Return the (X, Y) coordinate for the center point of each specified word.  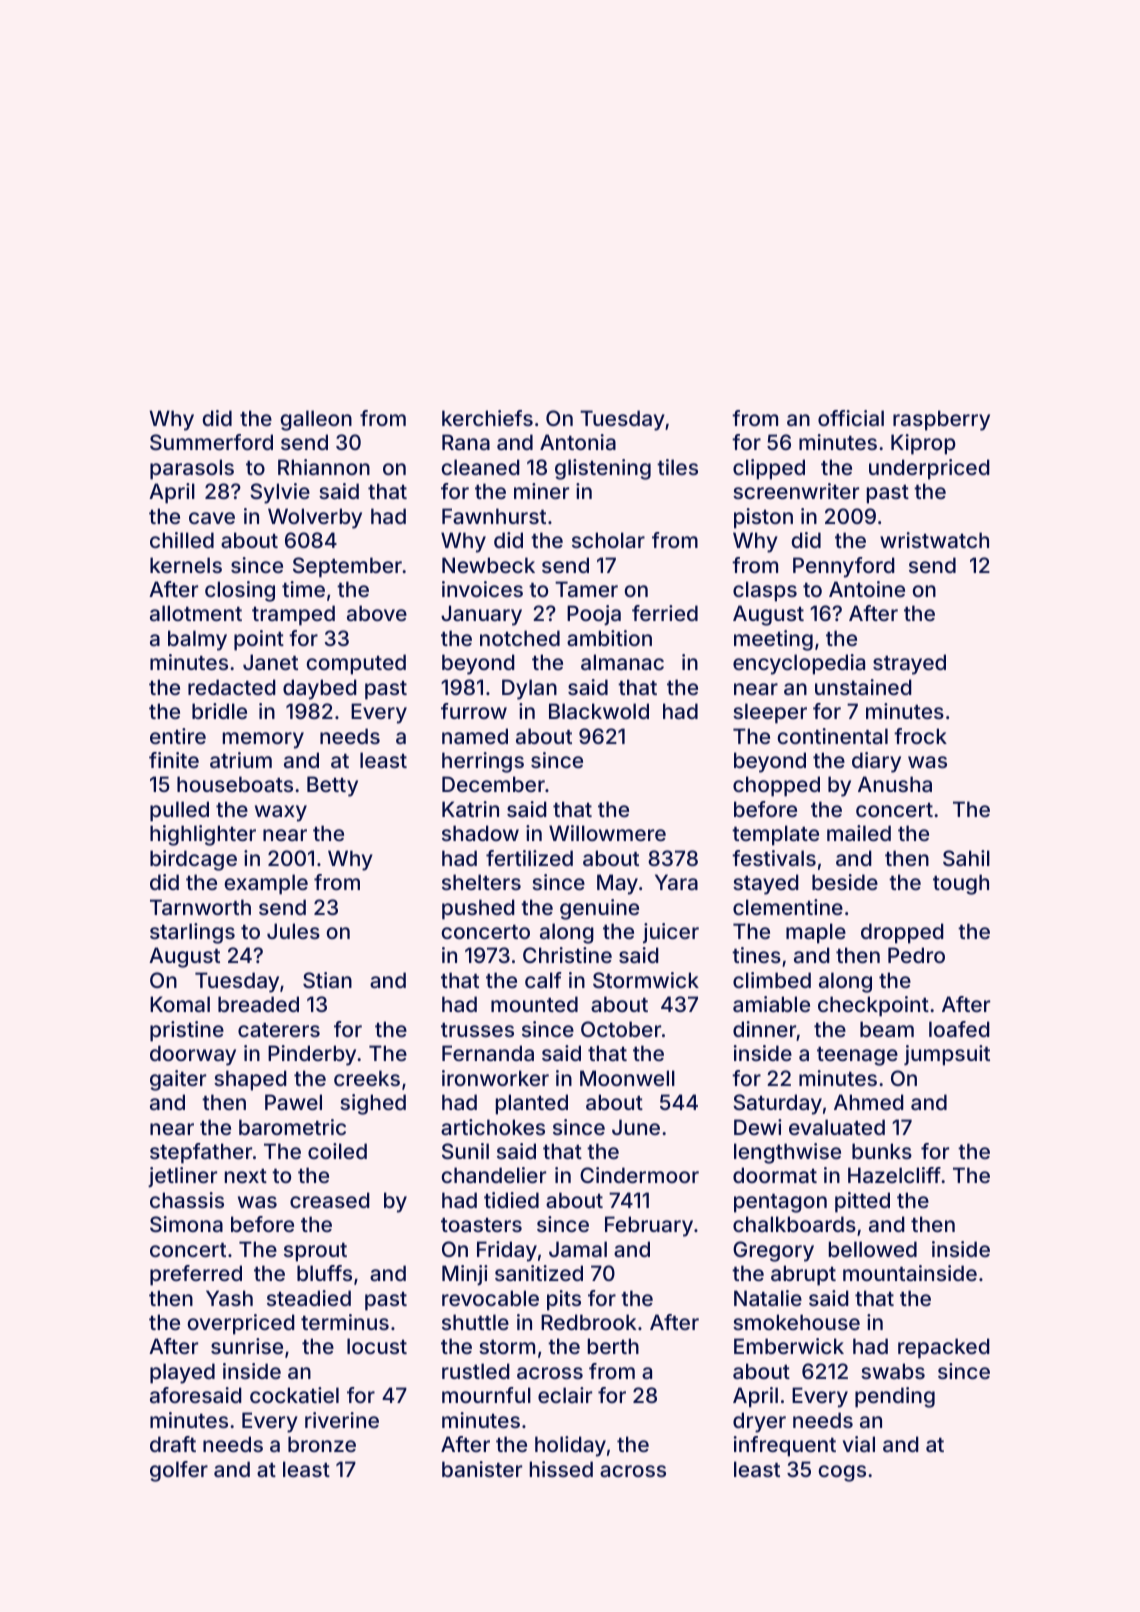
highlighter (203, 835)
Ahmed (869, 1102)
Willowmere (607, 833)
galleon (316, 420)
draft (173, 1444)
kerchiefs (487, 418)
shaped (250, 1080)
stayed (766, 884)
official (851, 418)
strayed (909, 664)
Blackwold (599, 711)
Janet (270, 662)
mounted (534, 1004)
